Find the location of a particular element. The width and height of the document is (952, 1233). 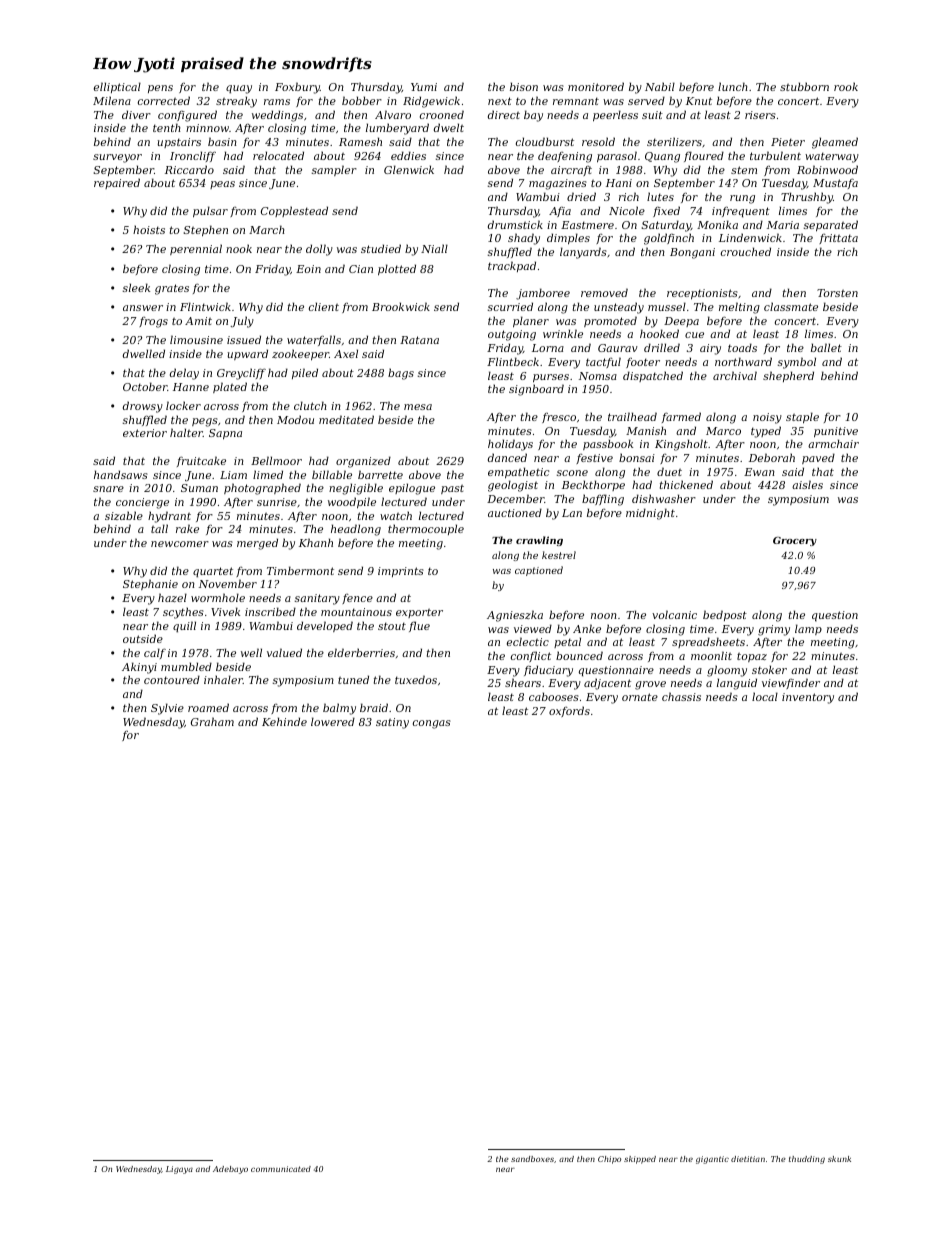

receptionists is located at coordinates (702, 294).
